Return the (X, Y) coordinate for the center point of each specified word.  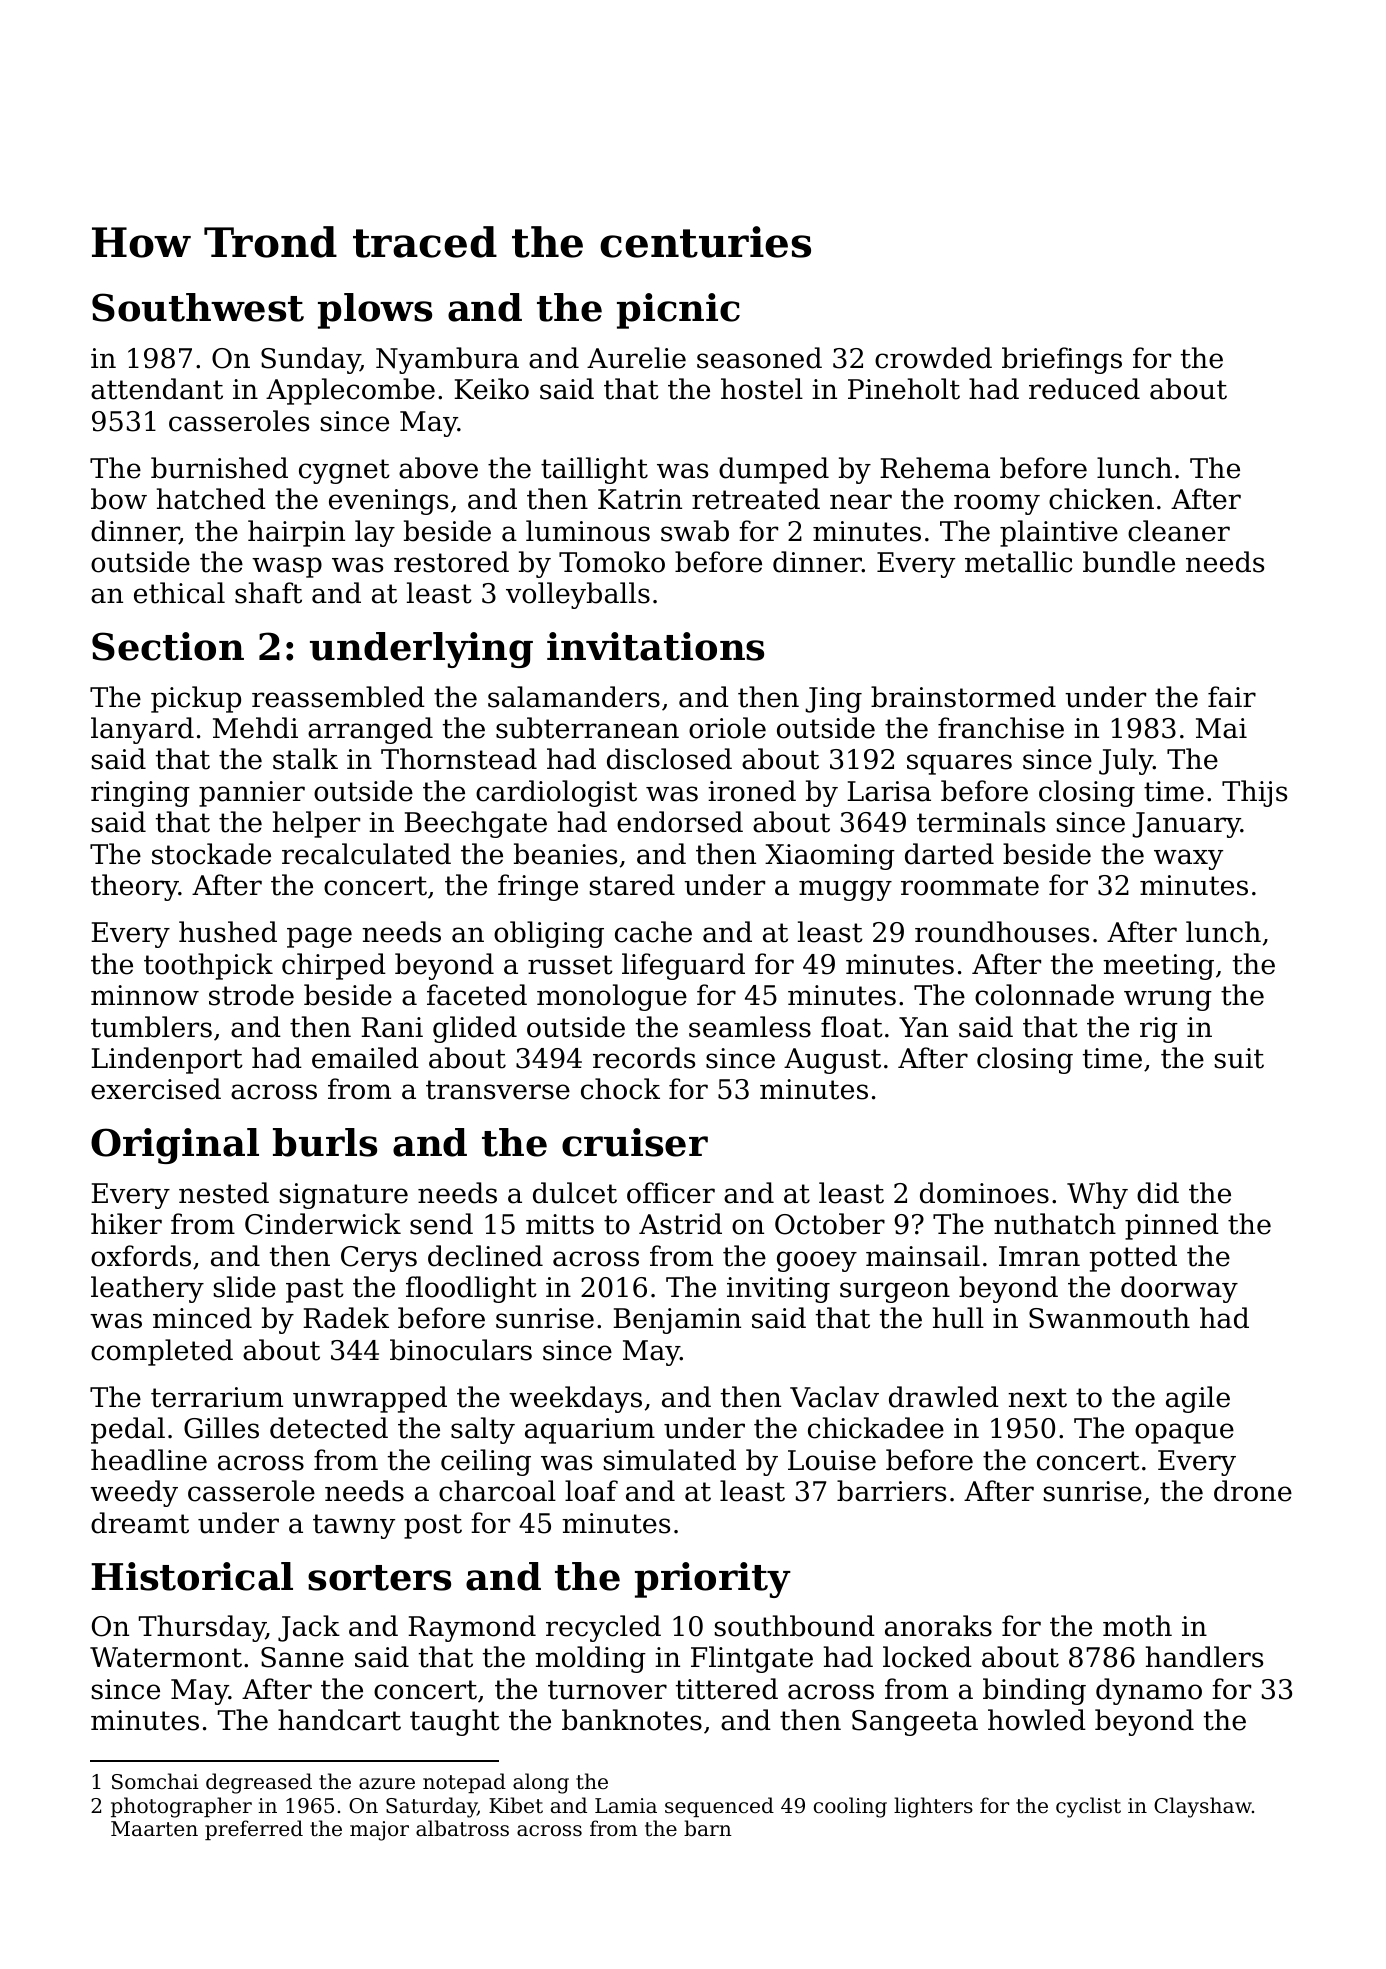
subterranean (587, 728)
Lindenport (167, 1060)
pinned (1172, 1226)
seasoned (759, 358)
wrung (1168, 1000)
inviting (778, 1290)
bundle (1129, 562)
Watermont (166, 1657)
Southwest (198, 307)
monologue (612, 997)
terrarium (217, 1397)
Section (168, 646)
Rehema (935, 468)
